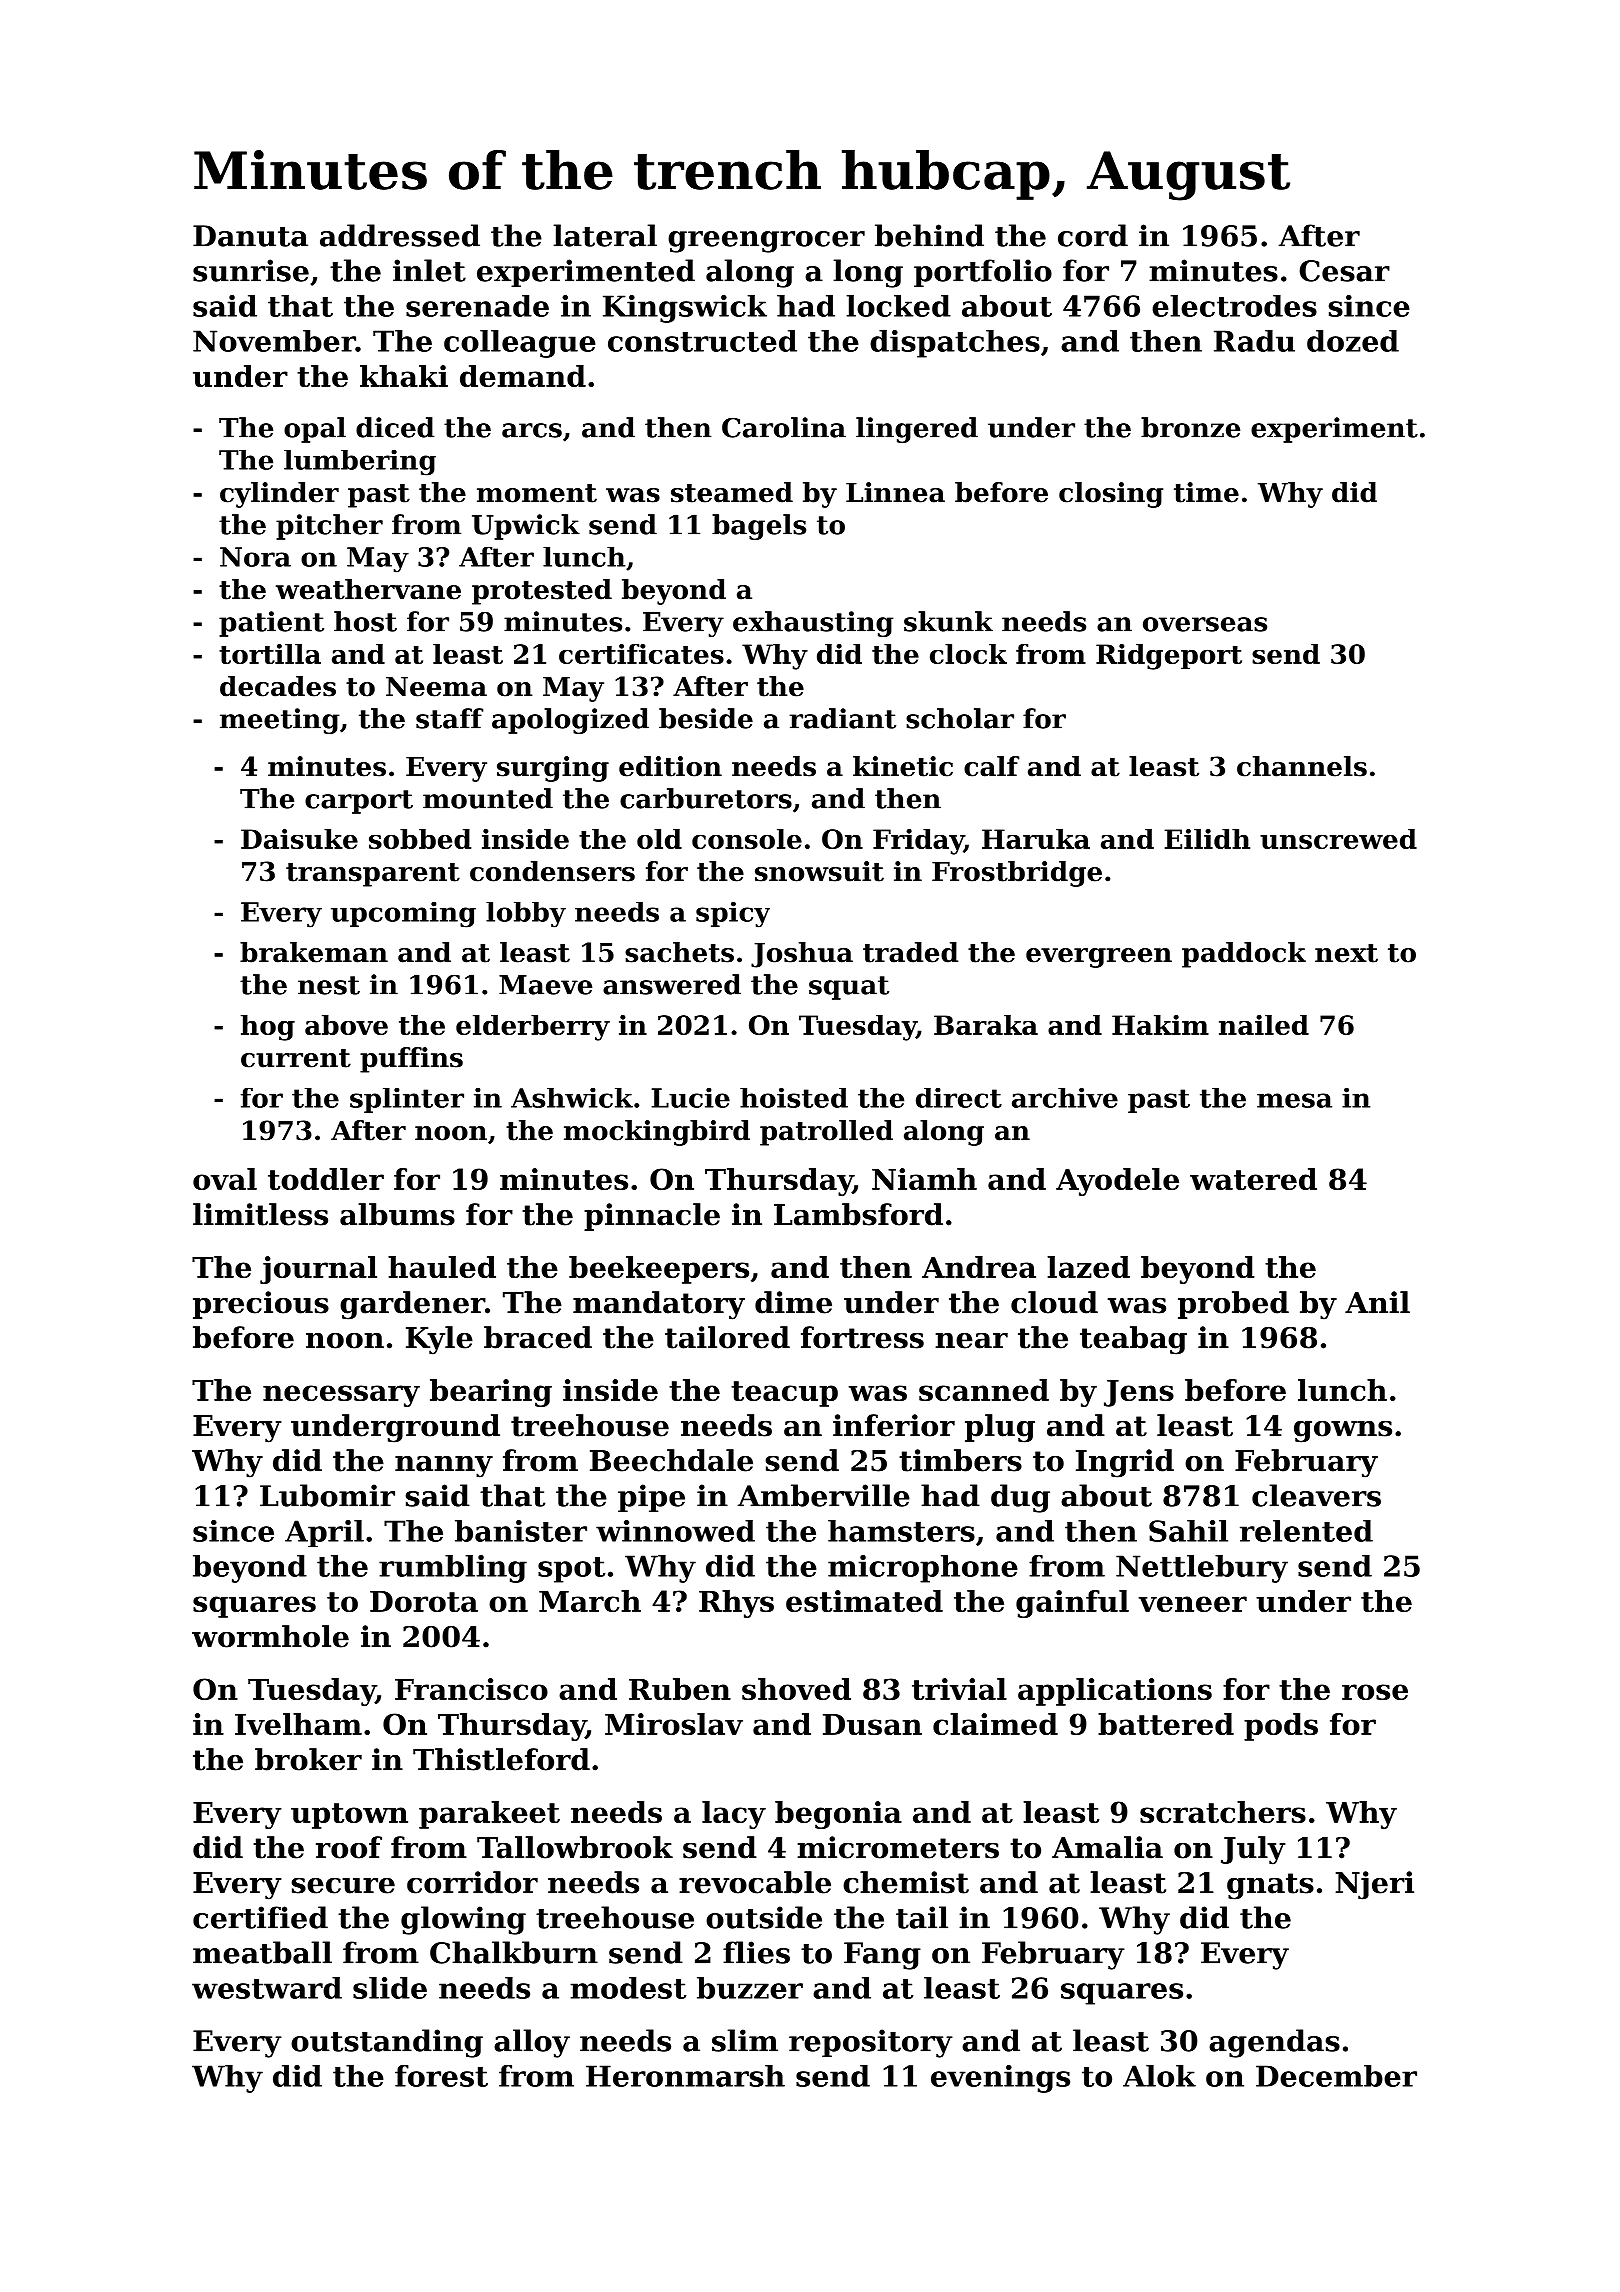  Describe the element at coordinates (1093, 235) in the screenshot. I see `cord` at that location.
